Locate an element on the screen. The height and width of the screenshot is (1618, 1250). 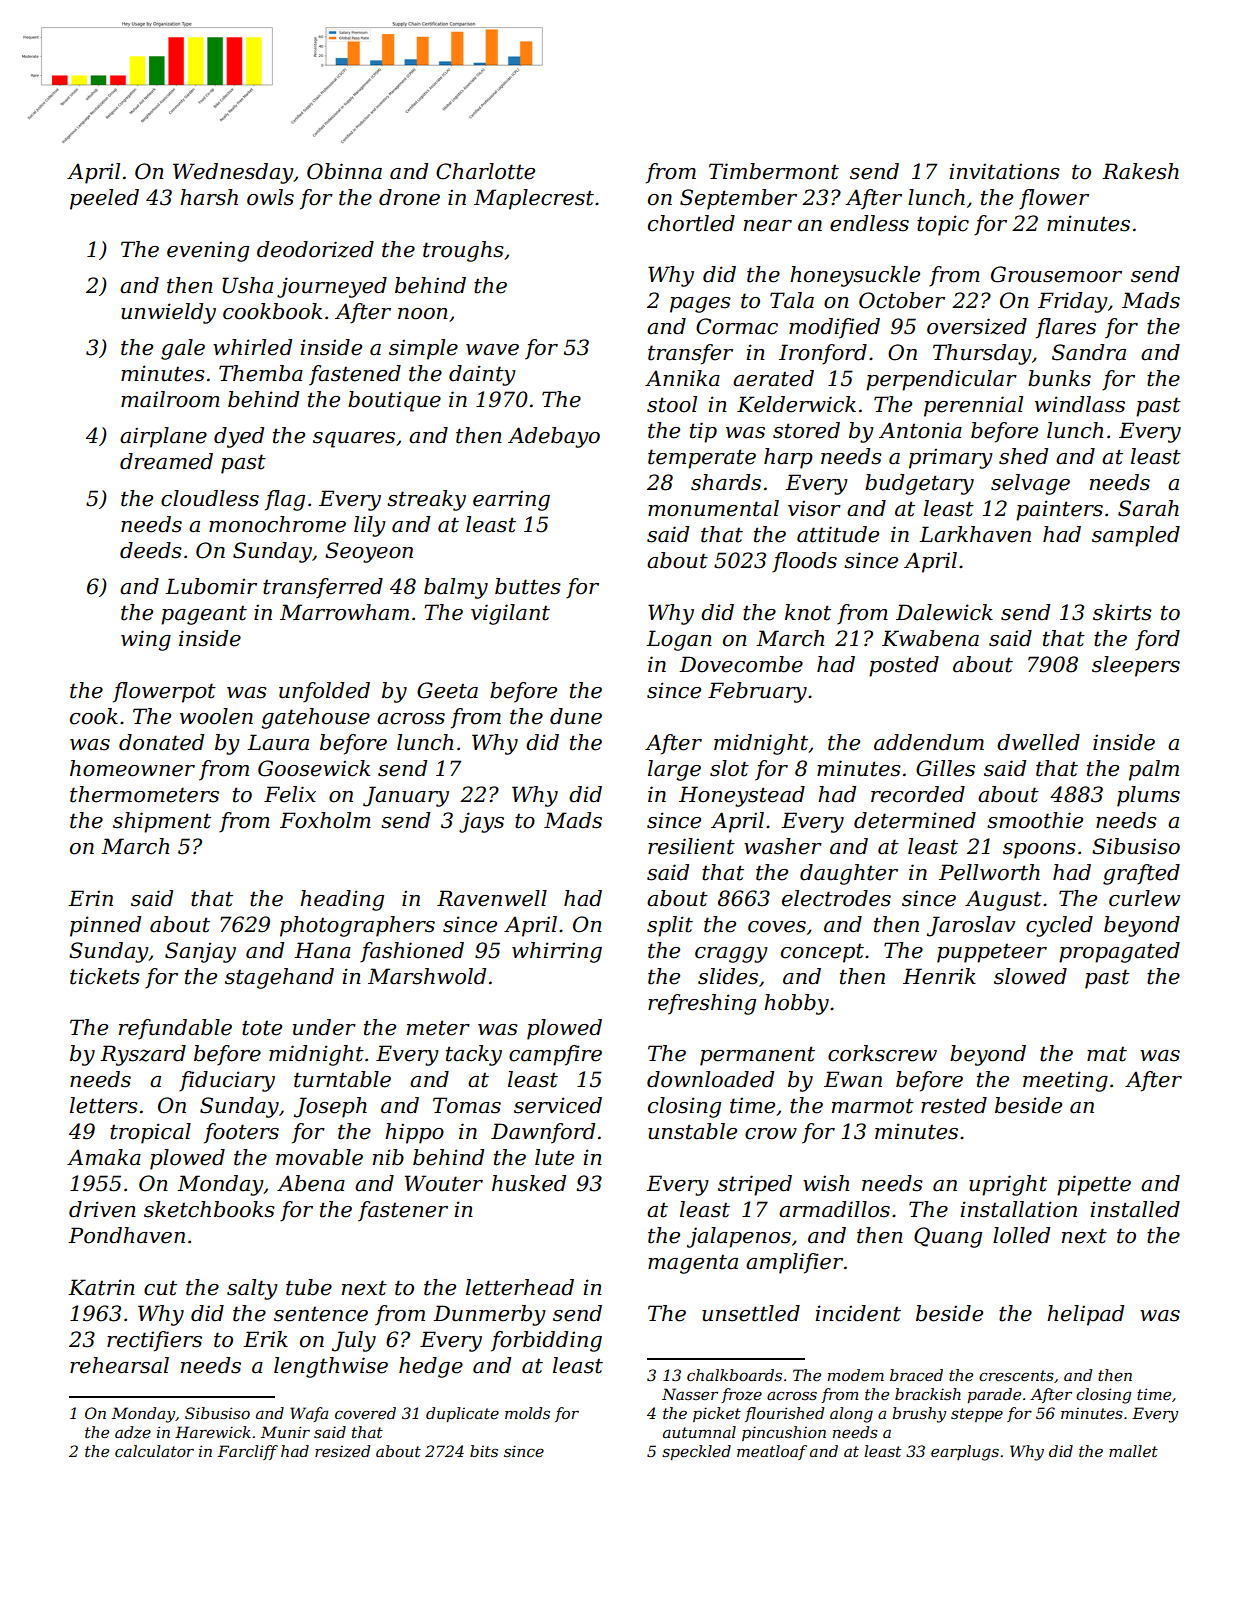
Rakesh is located at coordinates (1140, 171).
